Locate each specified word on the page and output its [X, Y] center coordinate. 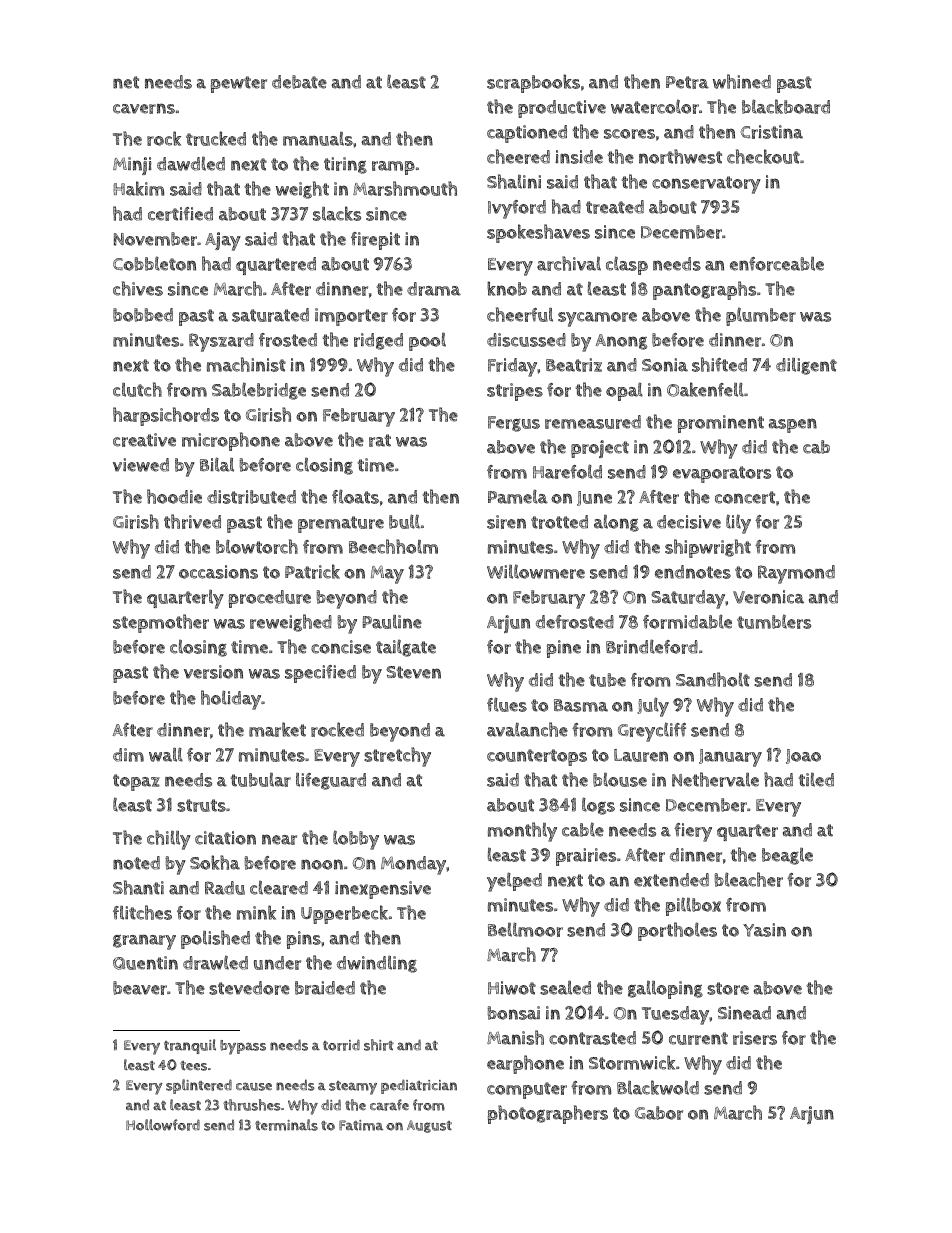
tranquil [190, 1046]
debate [299, 82]
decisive [689, 522]
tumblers [774, 621]
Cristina [771, 132]
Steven [413, 672]
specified [320, 674]
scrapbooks [533, 83]
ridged [378, 341]
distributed [251, 497]
